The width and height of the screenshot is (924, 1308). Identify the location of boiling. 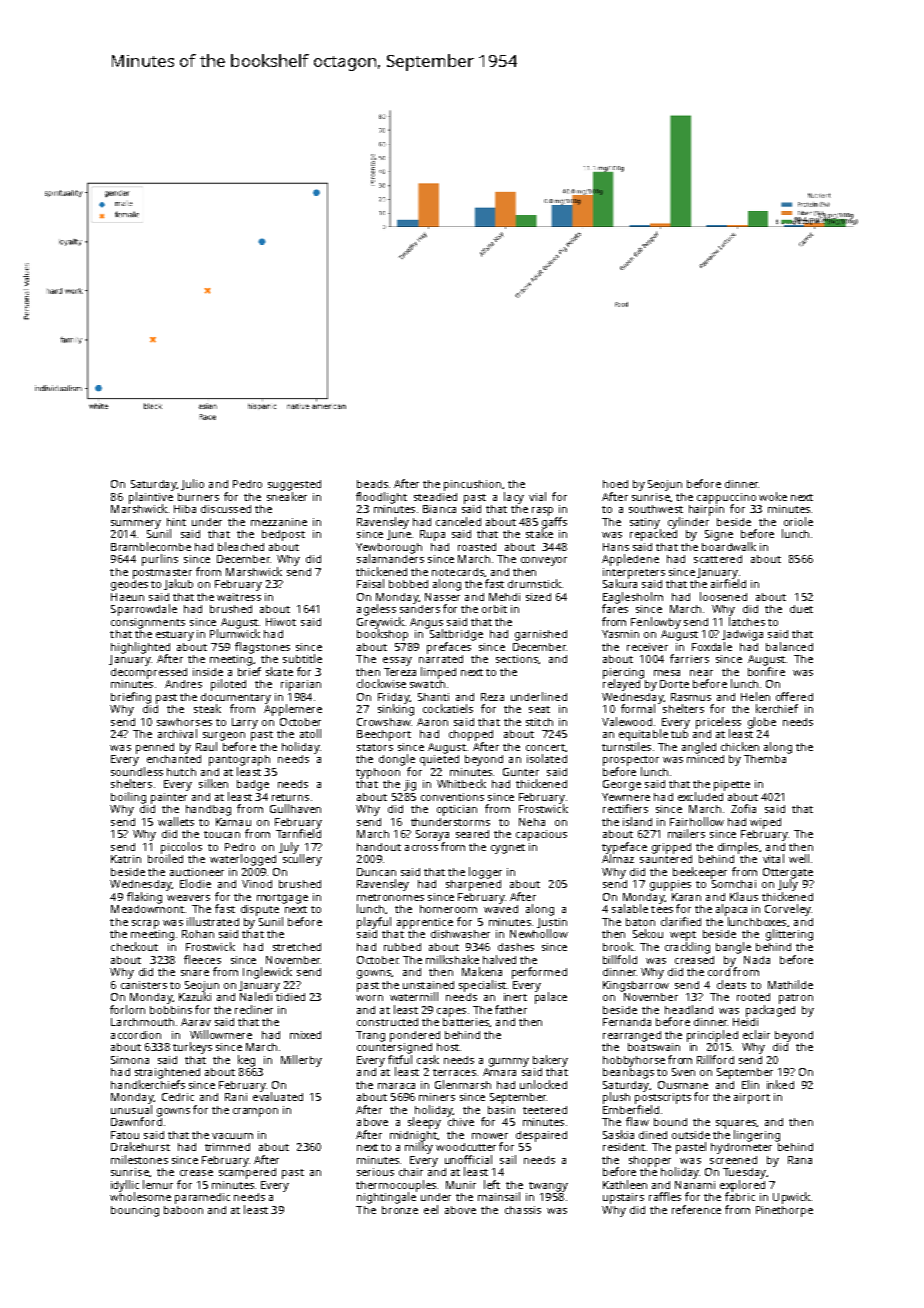
(128, 798).
